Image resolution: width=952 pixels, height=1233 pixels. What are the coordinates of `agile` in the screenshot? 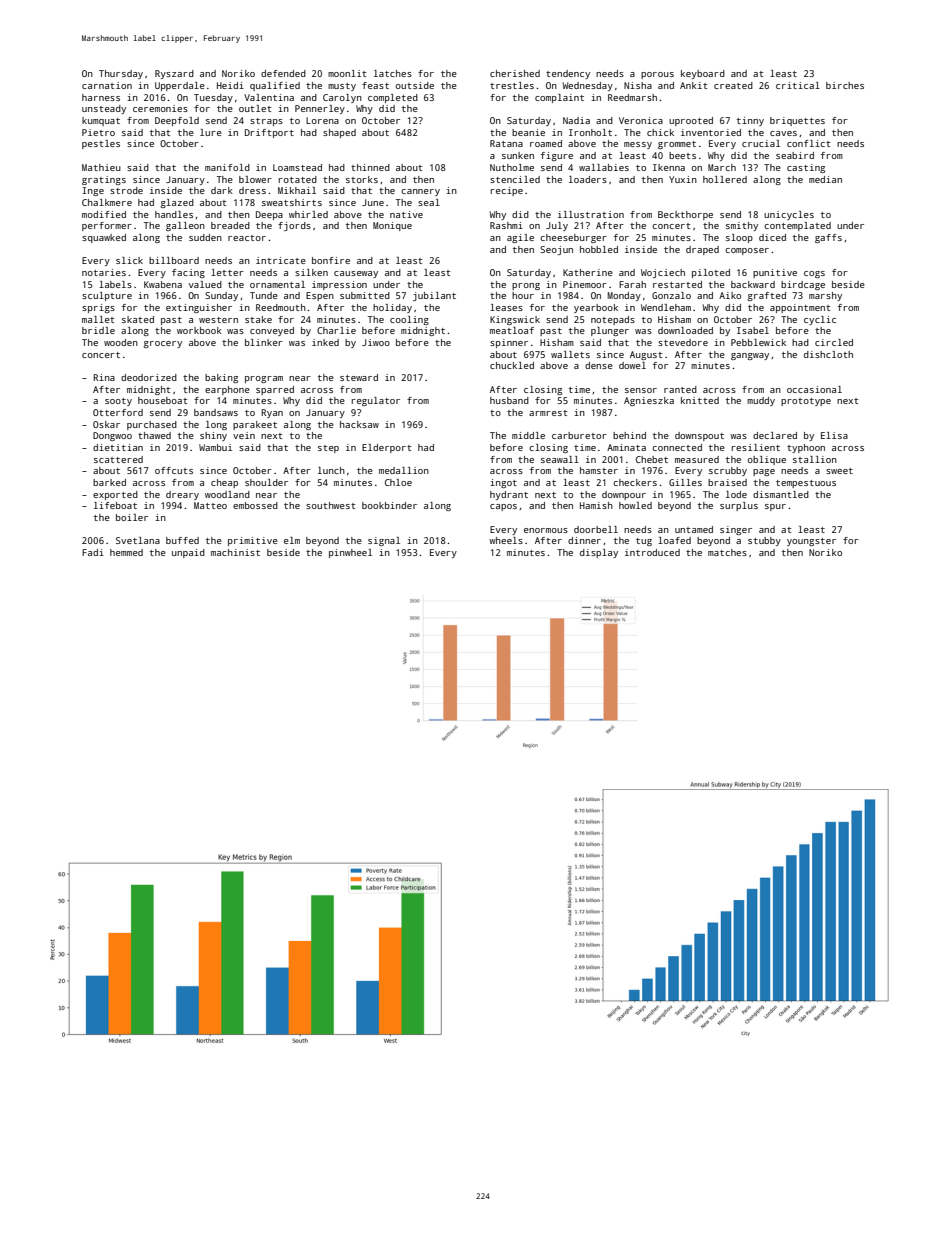 It's located at (520, 238).
